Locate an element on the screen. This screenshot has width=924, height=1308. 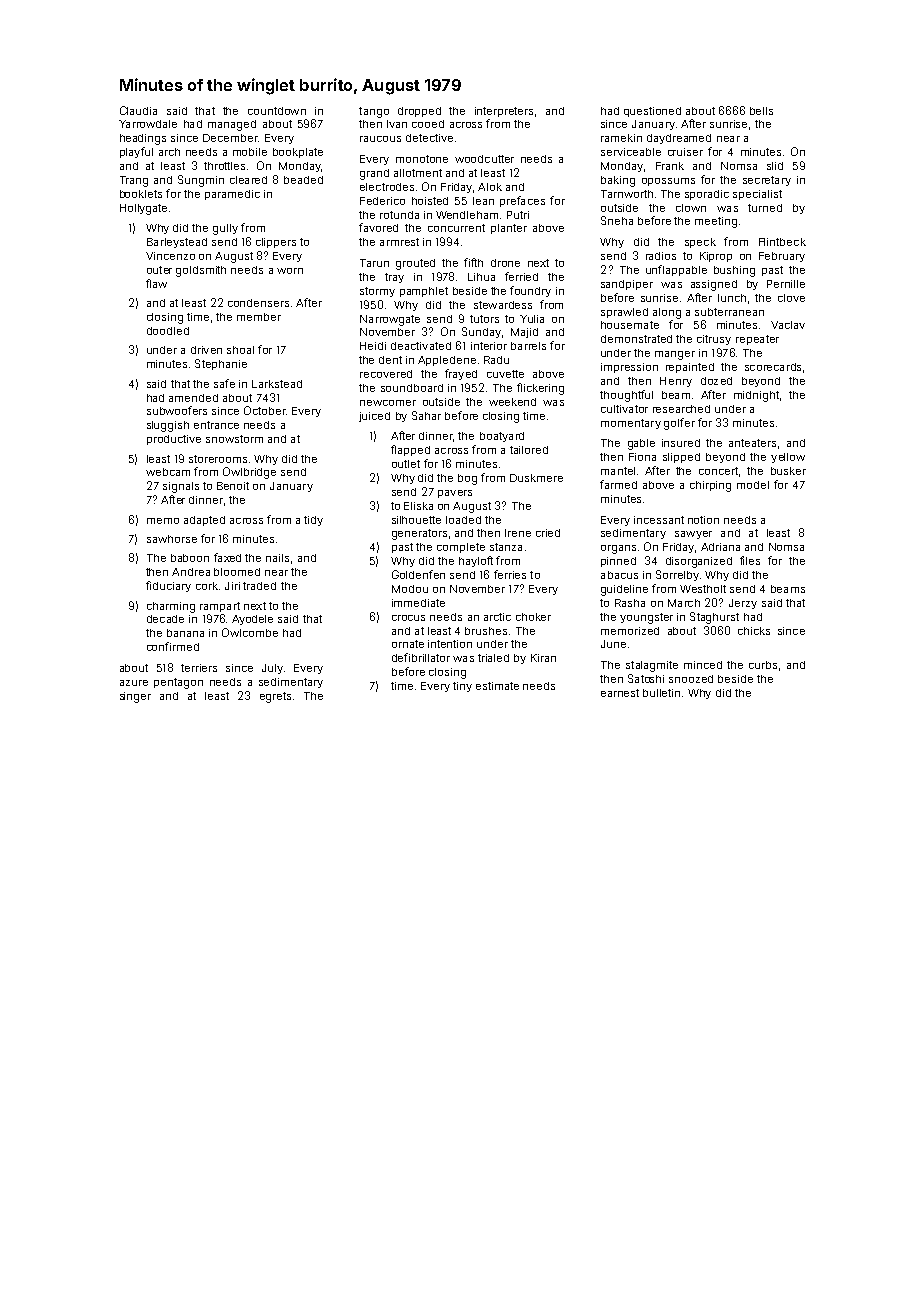
curbs is located at coordinates (763, 665).
